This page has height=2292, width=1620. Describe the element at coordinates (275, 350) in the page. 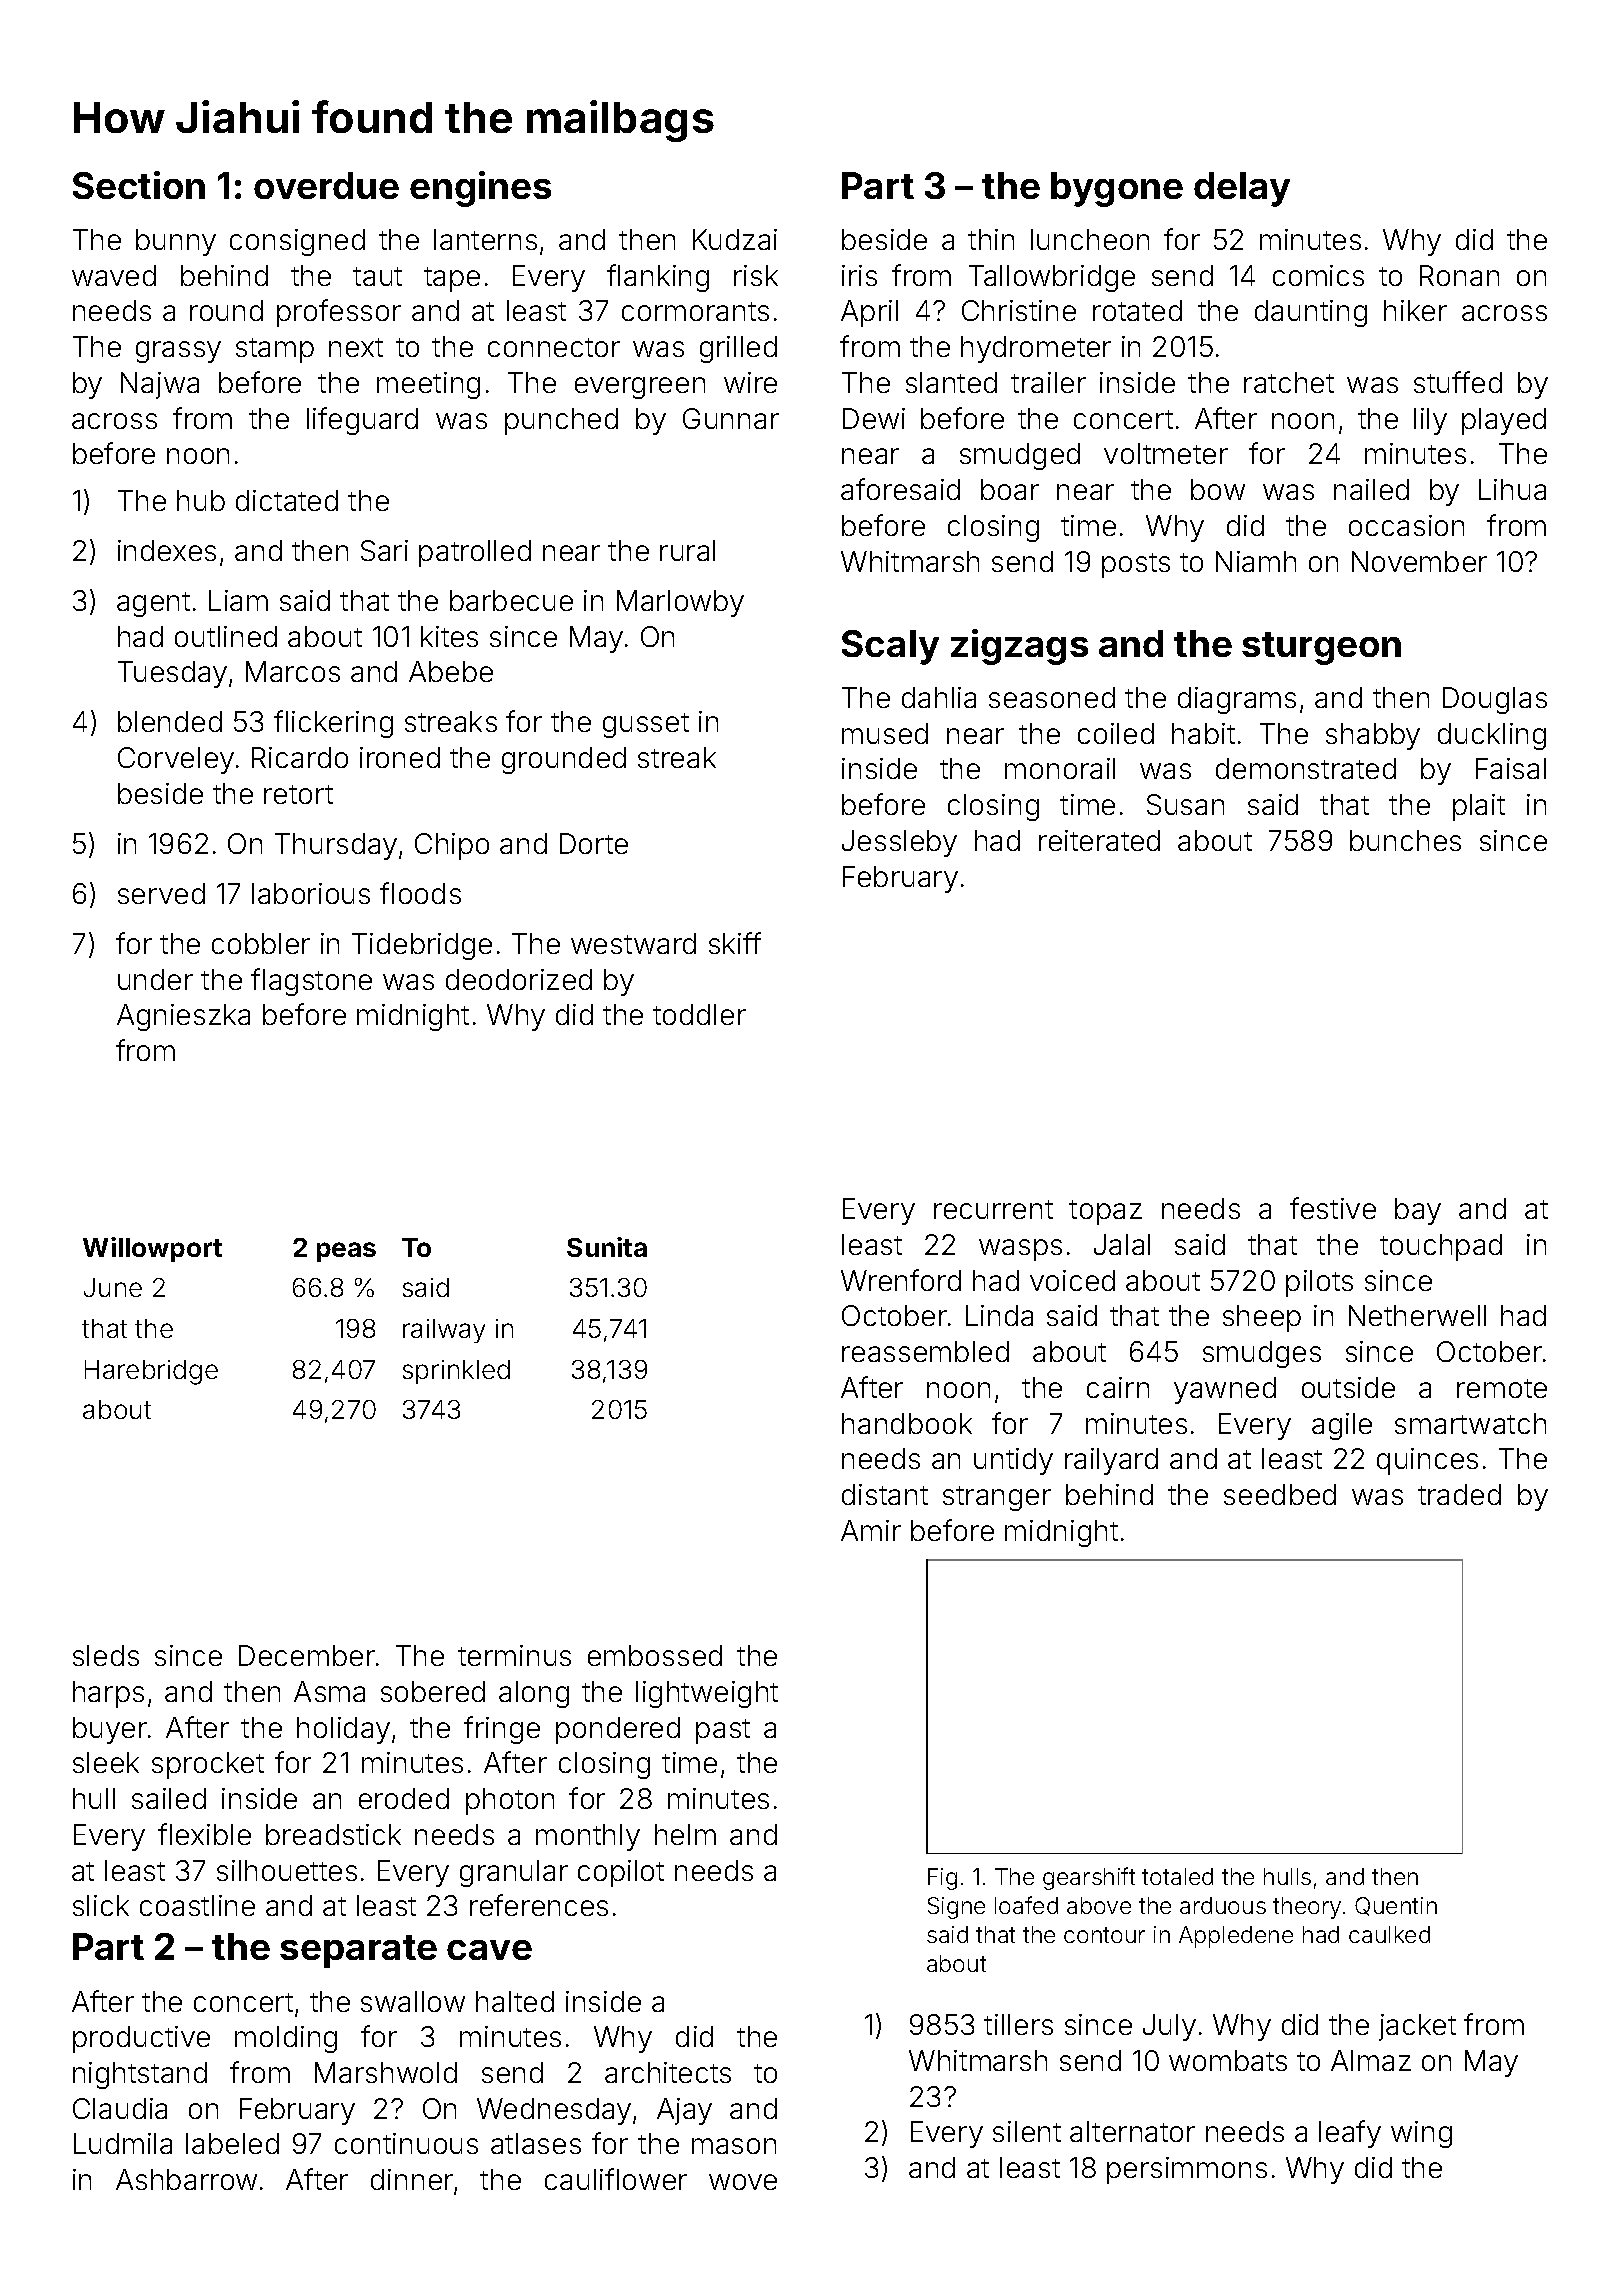

I see `stamp` at that location.
